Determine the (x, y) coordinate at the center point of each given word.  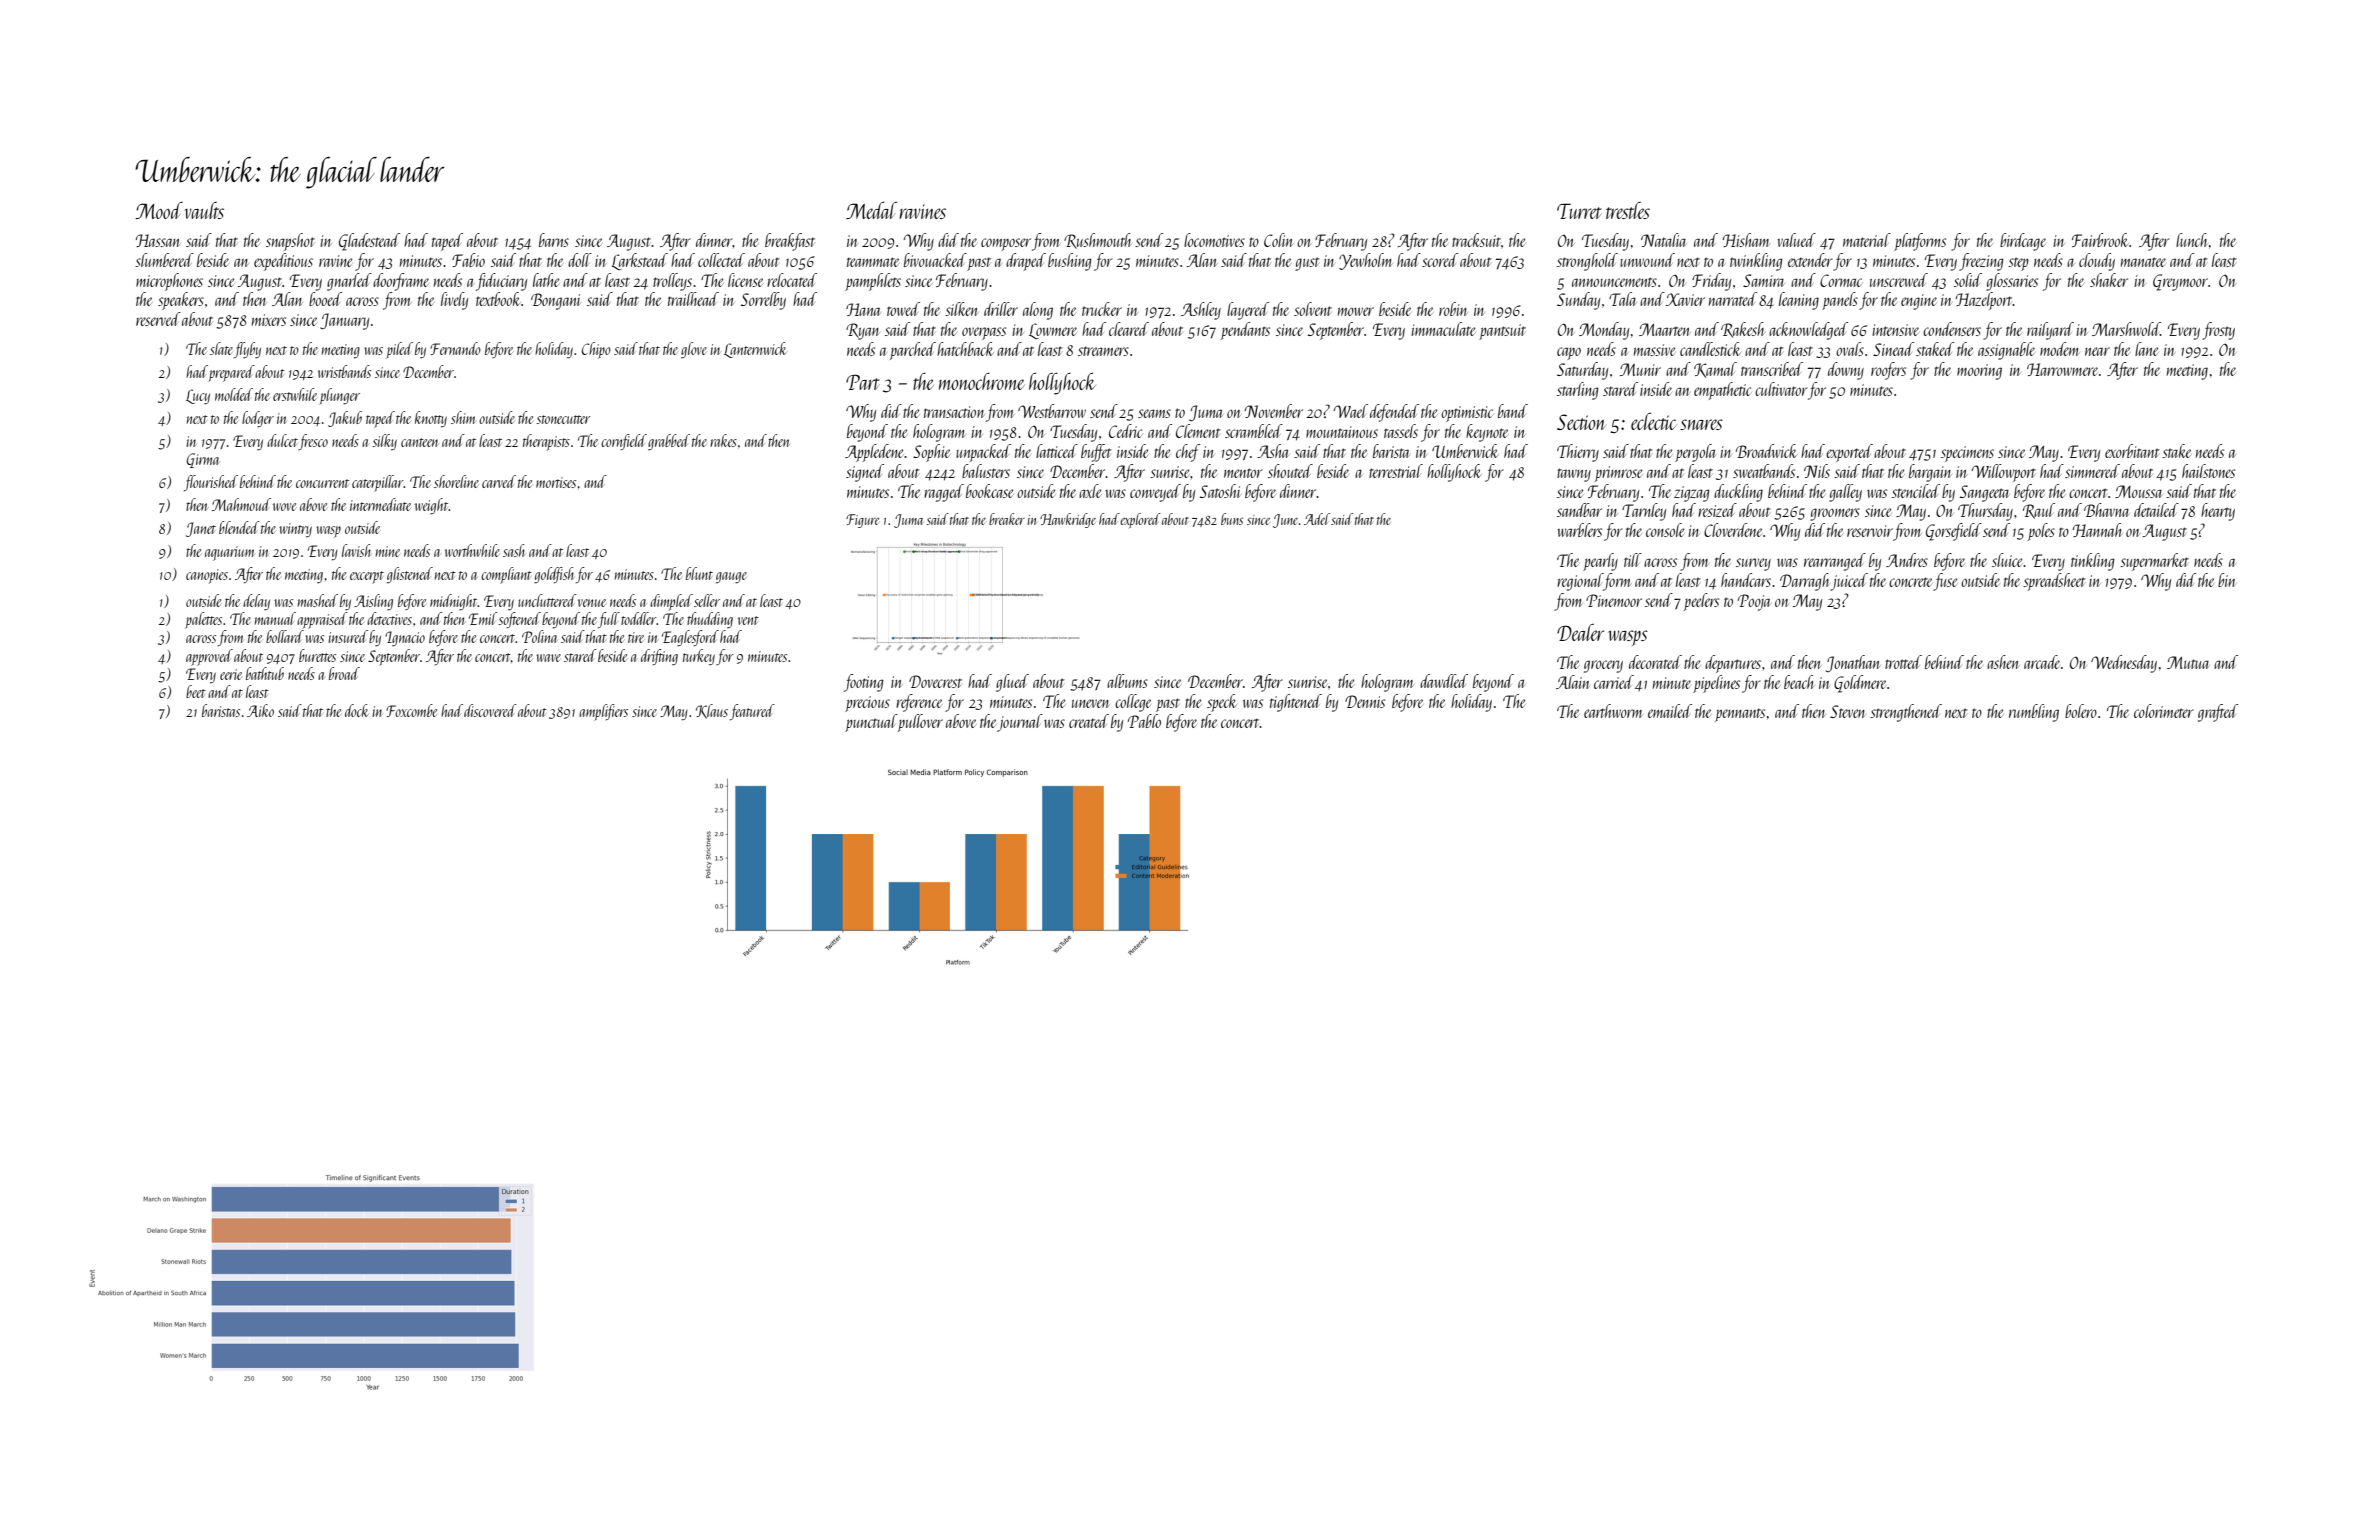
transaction (954, 412)
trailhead (693, 299)
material (1867, 240)
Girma (203, 460)
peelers (1701, 602)
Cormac (1841, 280)
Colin (1278, 240)
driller (1001, 309)
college (1133, 703)
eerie (231, 674)
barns (554, 240)
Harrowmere (2062, 369)
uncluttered (547, 600)
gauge (731, 578)
